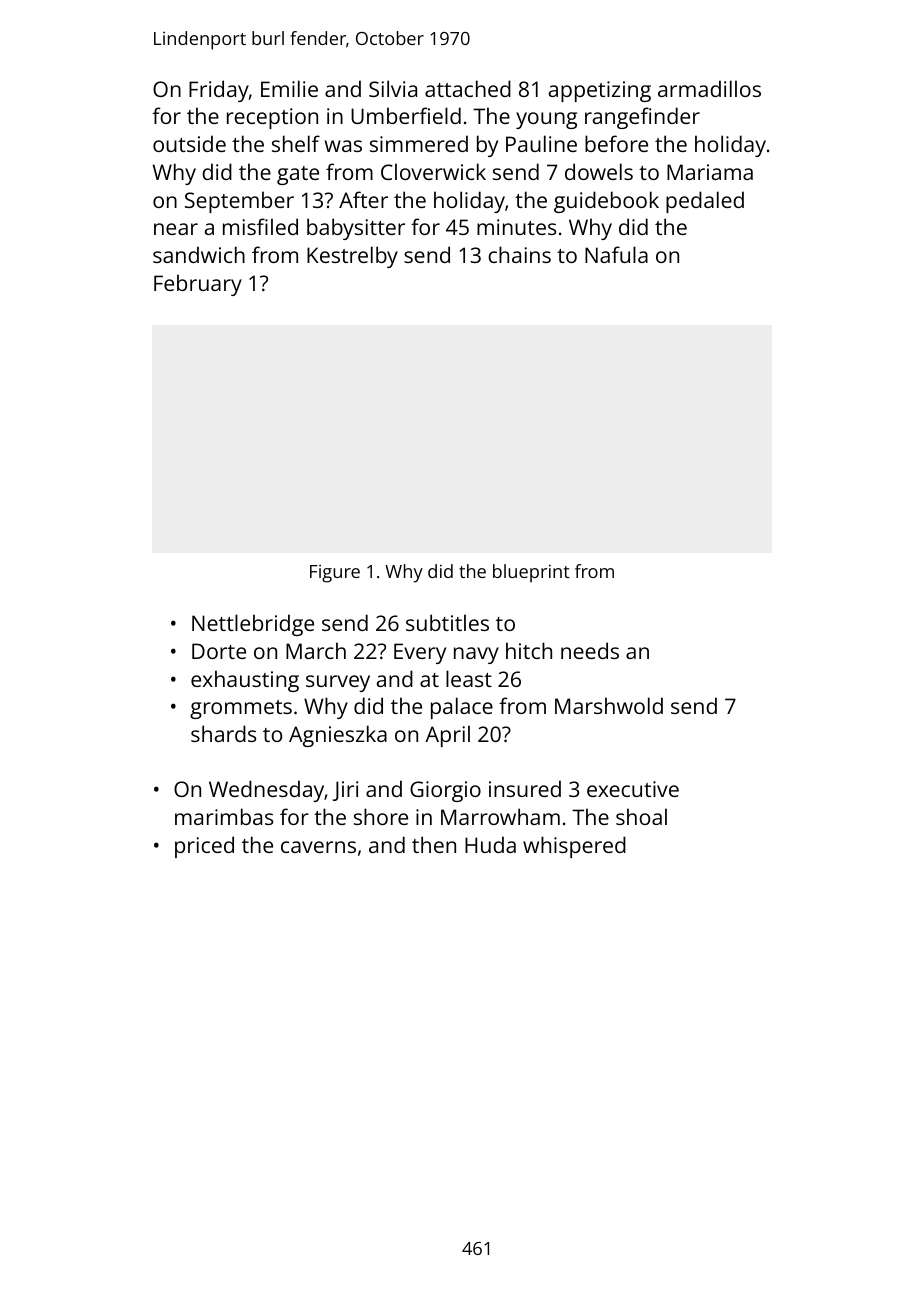  Describe the element at coordinates (224, 816) in the page. I see `marimbas` at that location.
